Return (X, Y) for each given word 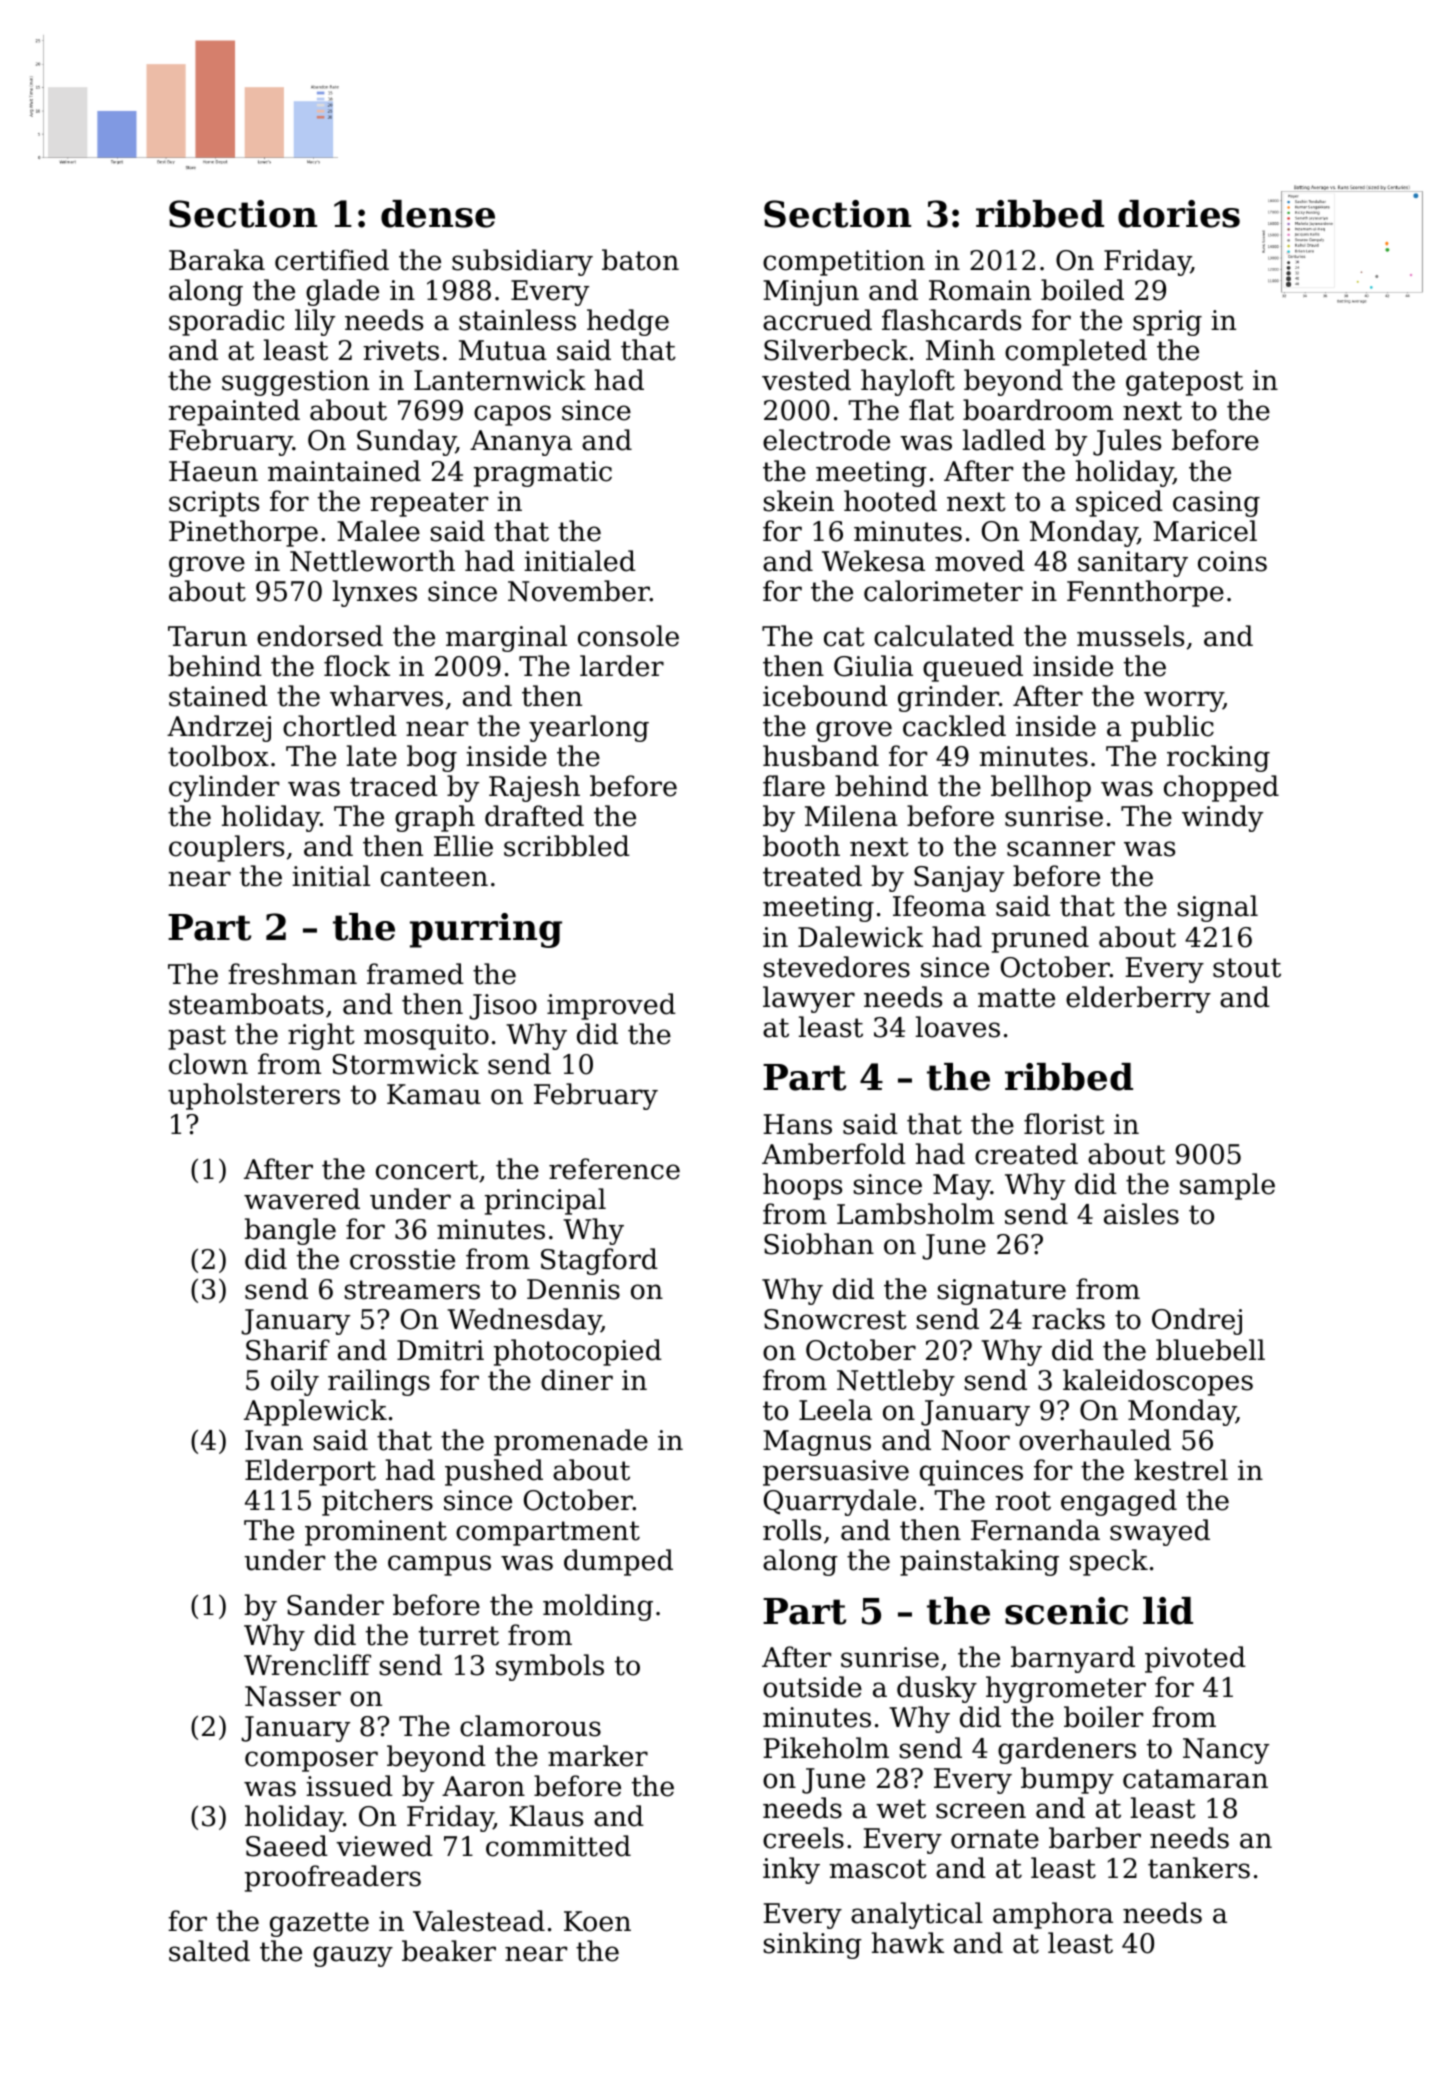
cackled (954, 726)
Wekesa (873, 561)
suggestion (295, 383)
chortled (340, 726)
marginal (506, 638)
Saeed (287, 1846)
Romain (980, 290)
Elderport (310, 1472)
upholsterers (254, 1096)
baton (640, 260)
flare (794, 786)
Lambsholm (915, 1214)
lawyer (809, 999)
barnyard (1073, 1659)
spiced (1119, 503)
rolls (792, 1530)
